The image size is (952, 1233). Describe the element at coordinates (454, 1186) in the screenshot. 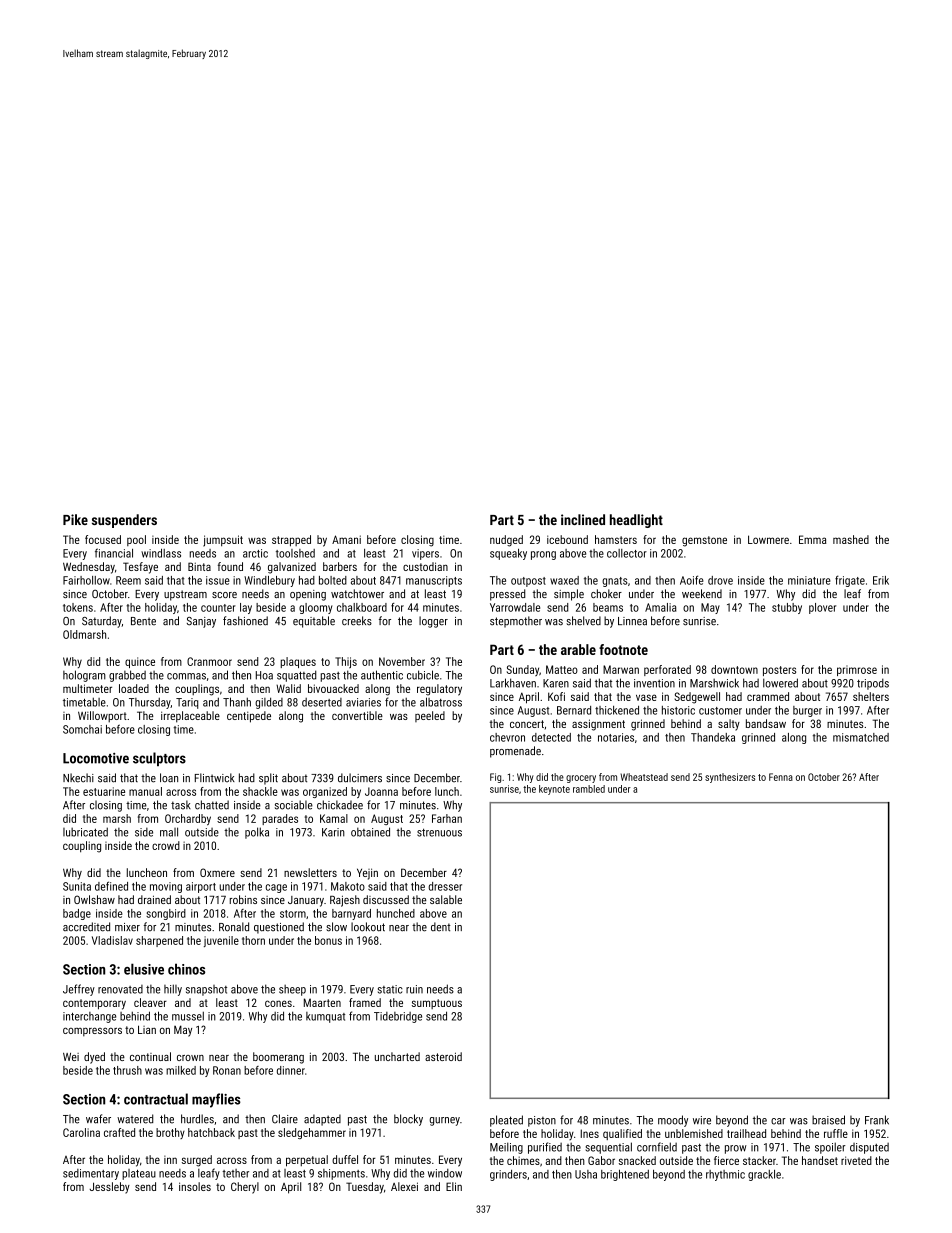

I see `Elin` at that location.
